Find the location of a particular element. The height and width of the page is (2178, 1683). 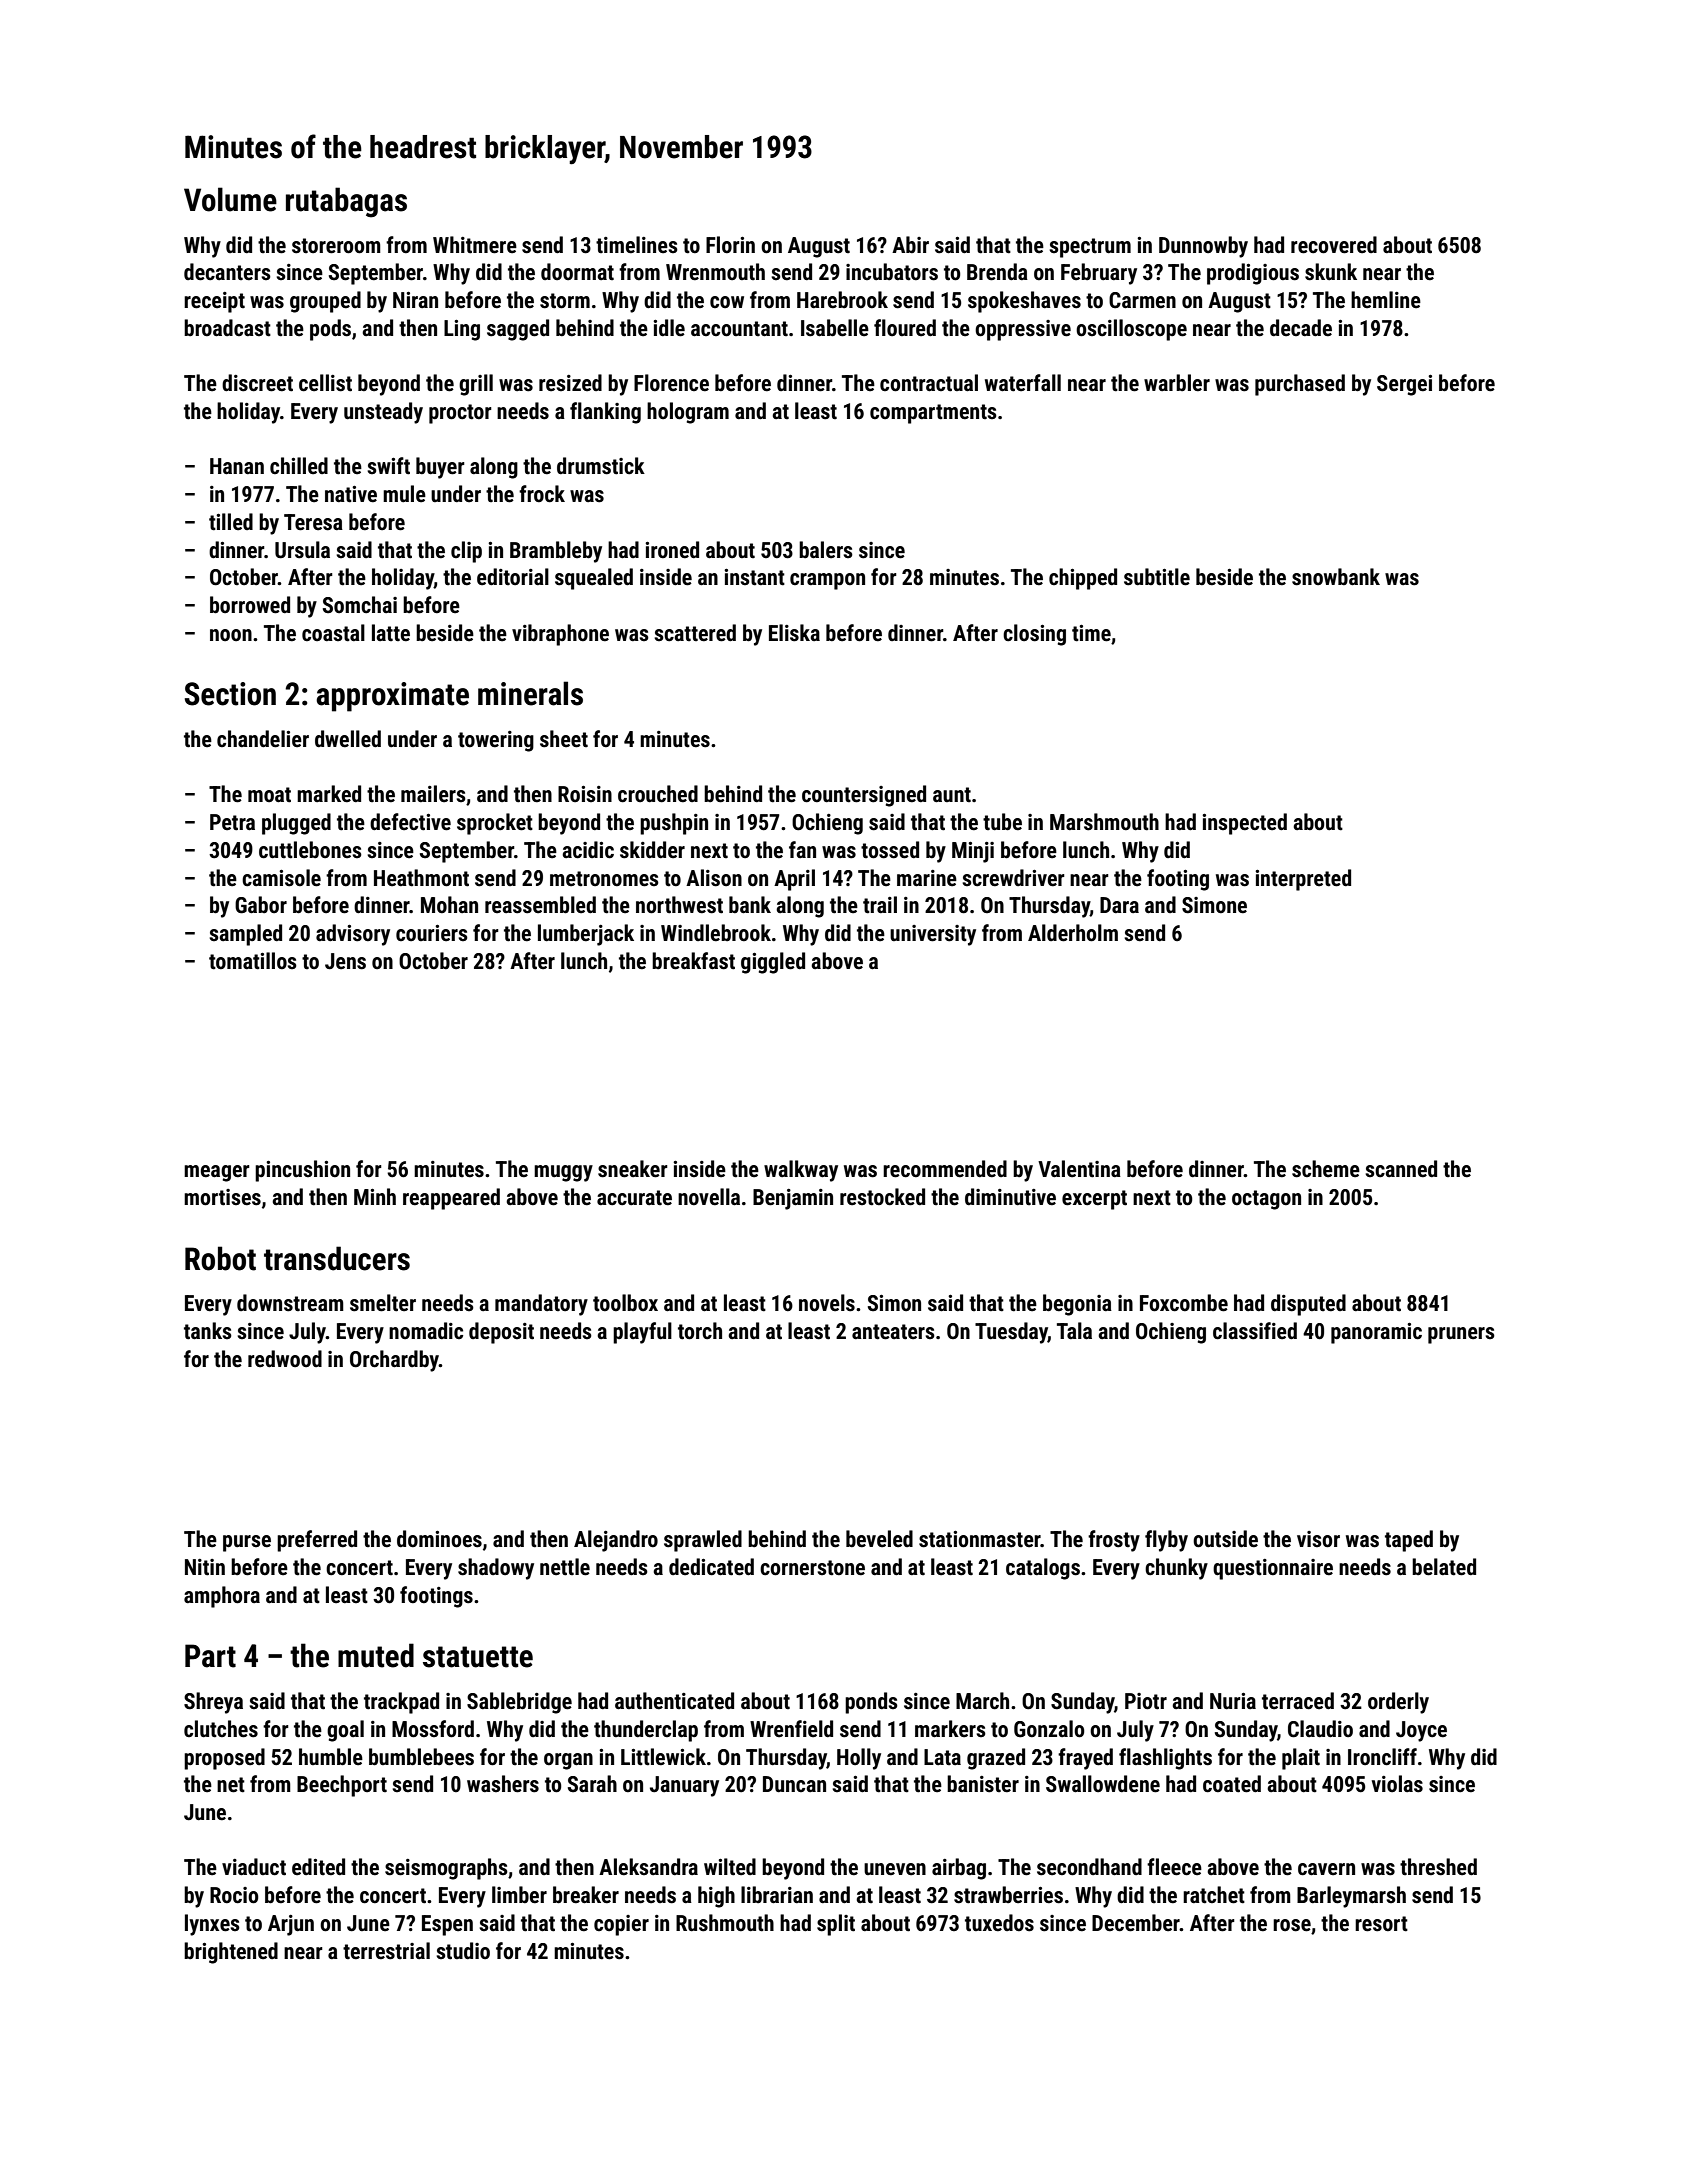

scattered is located at coordinates (695, 633).
